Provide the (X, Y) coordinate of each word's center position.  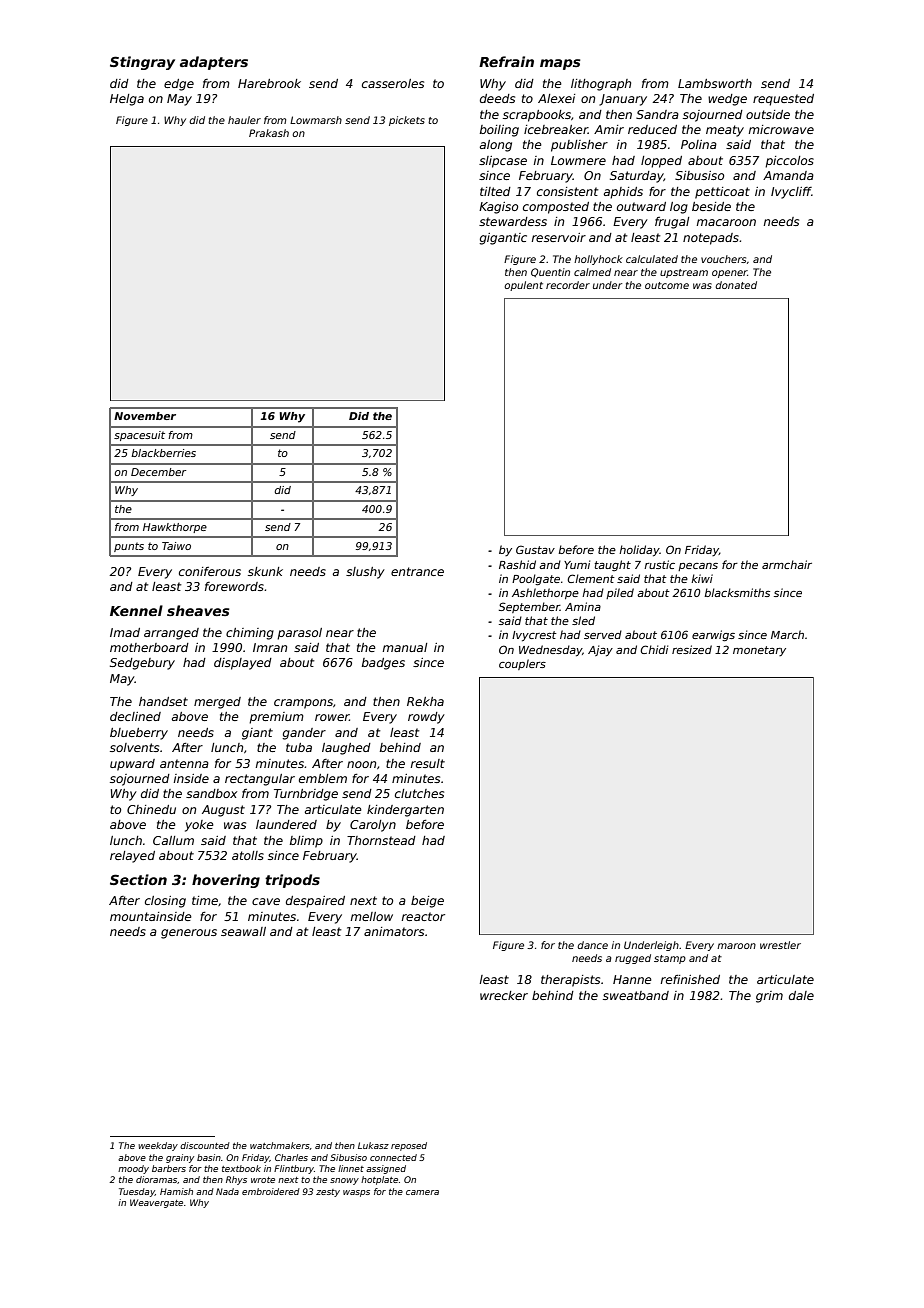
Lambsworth (715, 83)
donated (736, 285)
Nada (227, 1191)
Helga (127, 100)
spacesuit (139, 436)
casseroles (393, 83)
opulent (523, 286)
